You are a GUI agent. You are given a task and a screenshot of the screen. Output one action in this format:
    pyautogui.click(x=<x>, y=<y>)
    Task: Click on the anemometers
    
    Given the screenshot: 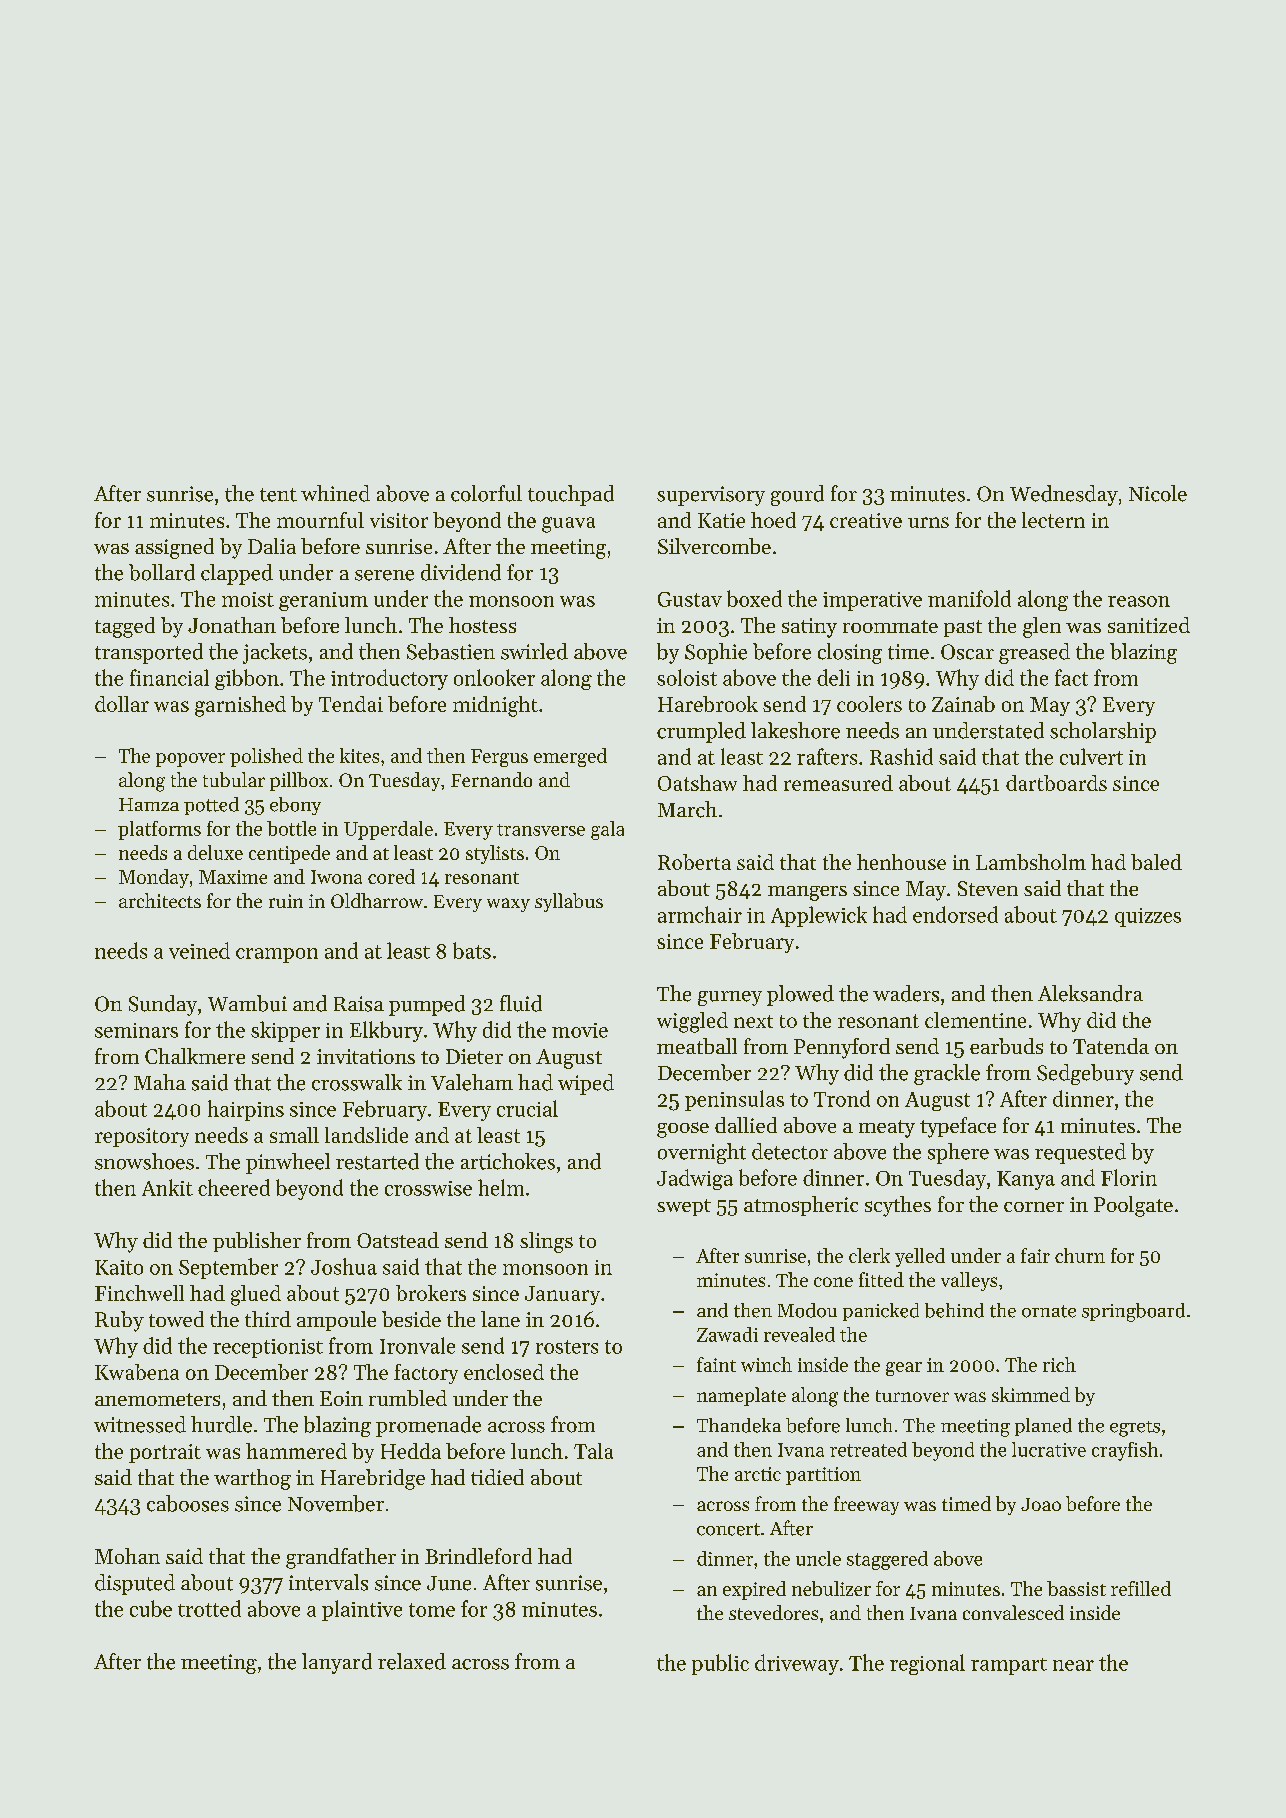 What is the action you would take?
    pyautogui.click(x=157, y=1399)
